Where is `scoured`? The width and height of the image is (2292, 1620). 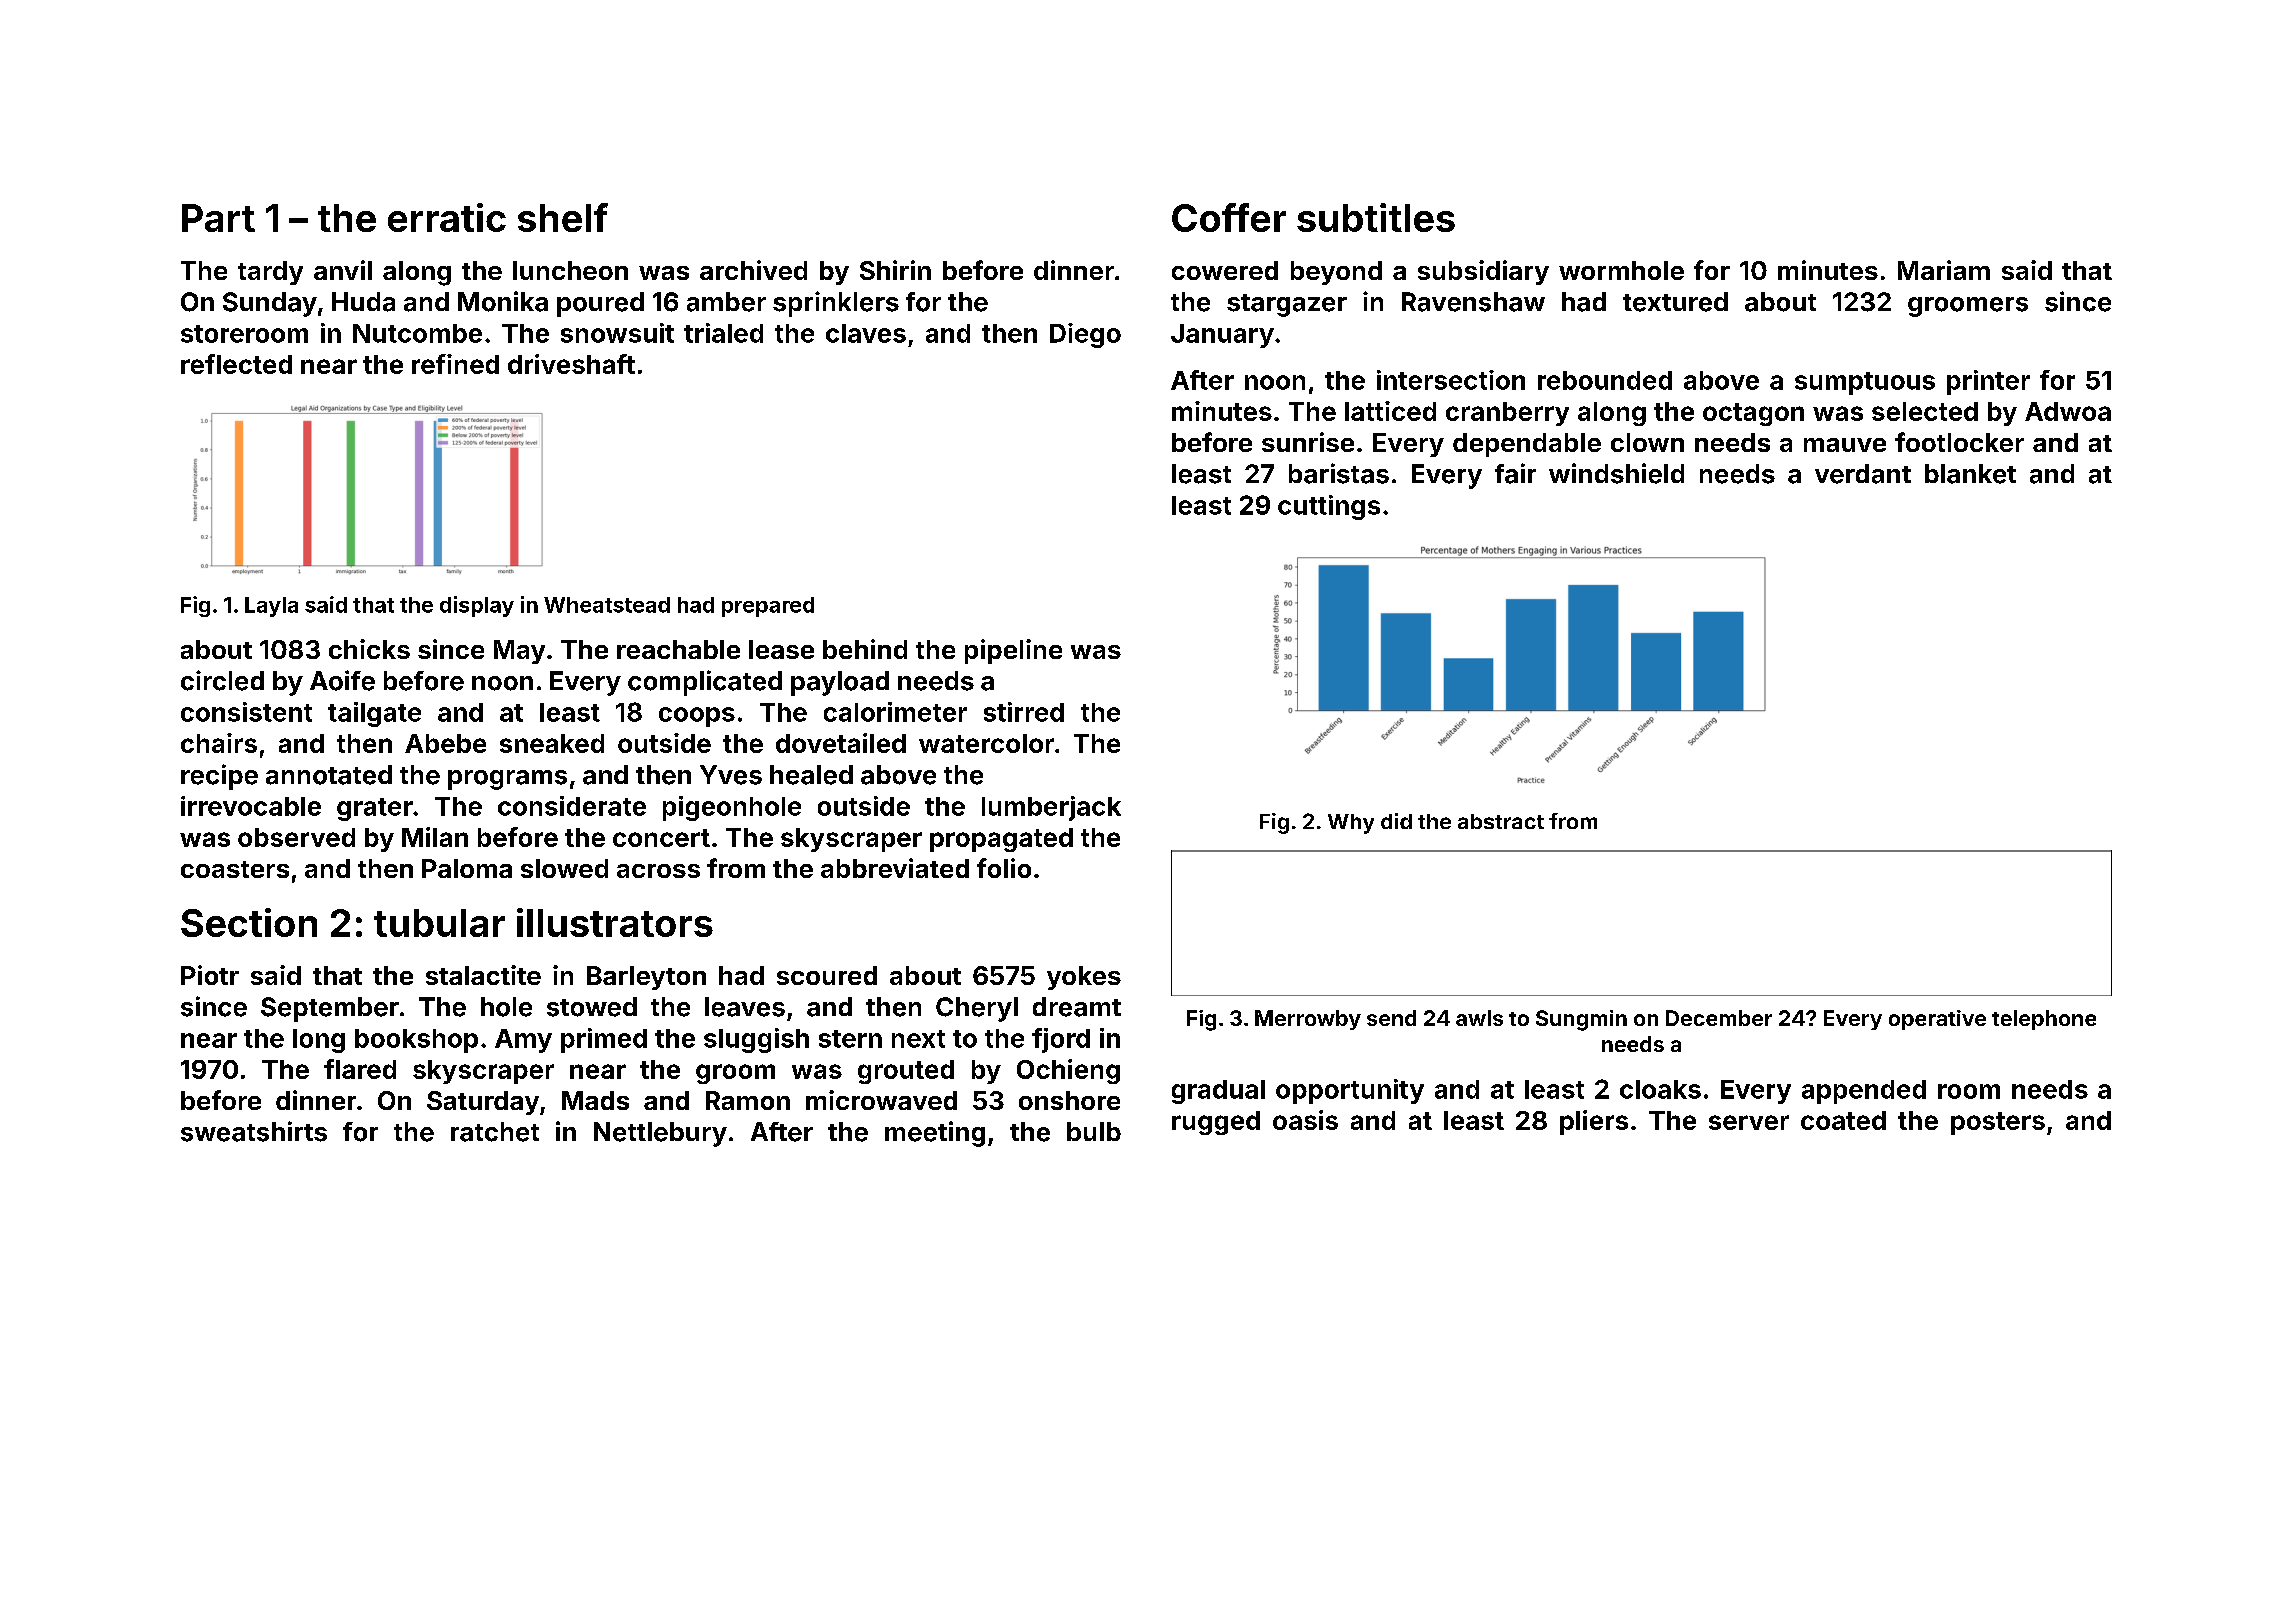 scoured is located at coordinates (827, 975).
